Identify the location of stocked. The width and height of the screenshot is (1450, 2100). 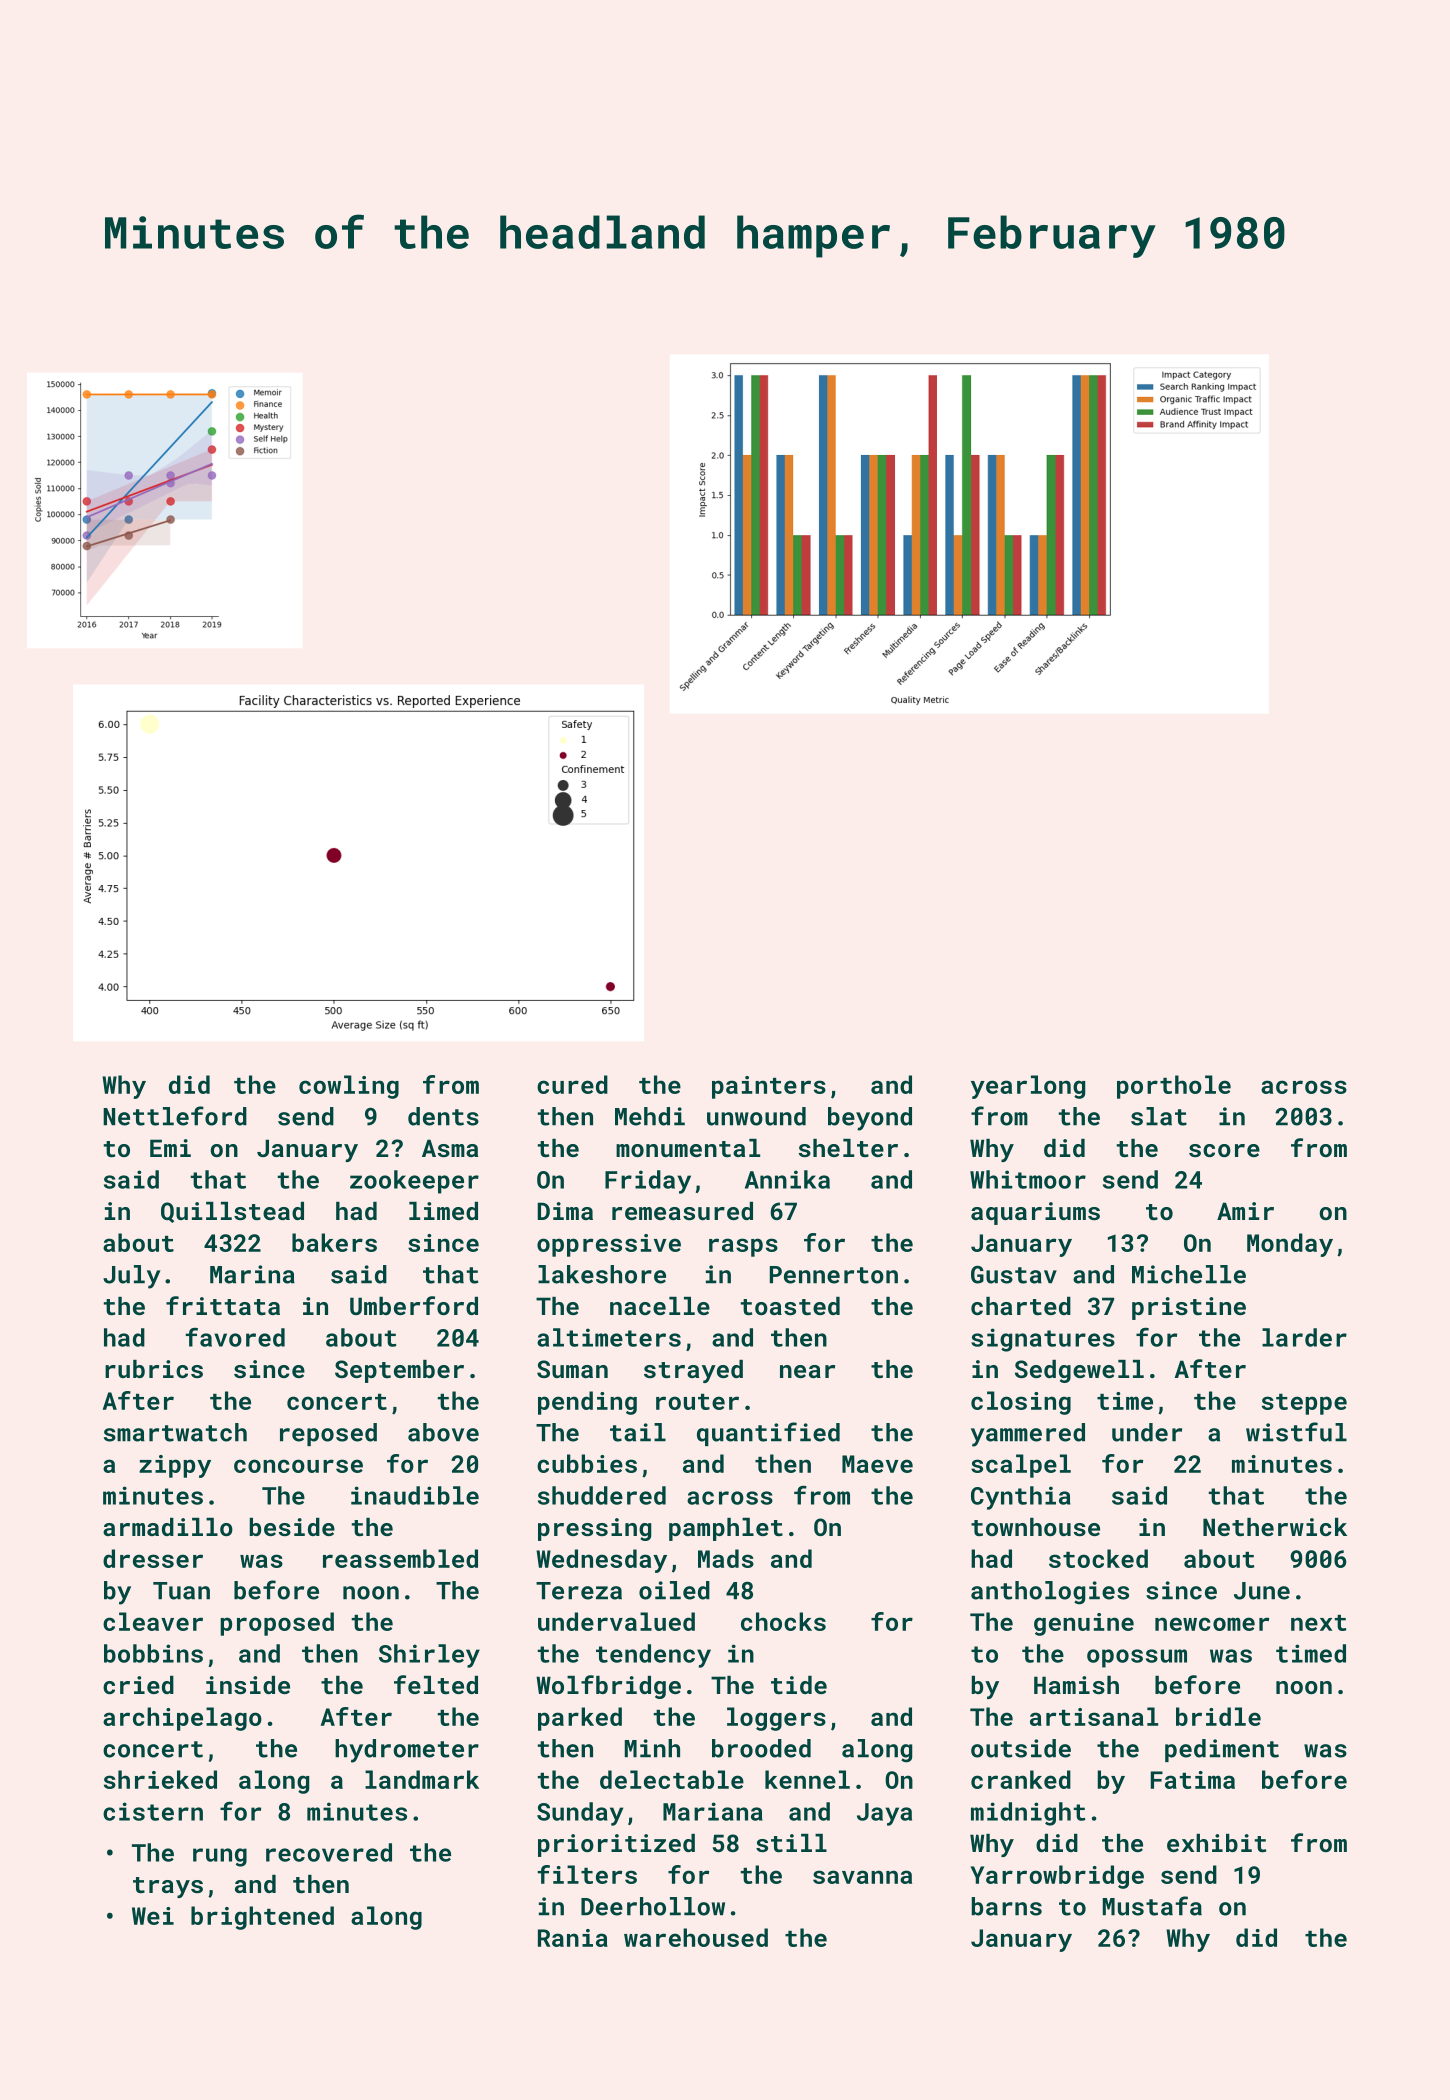
(1098, 1558).
